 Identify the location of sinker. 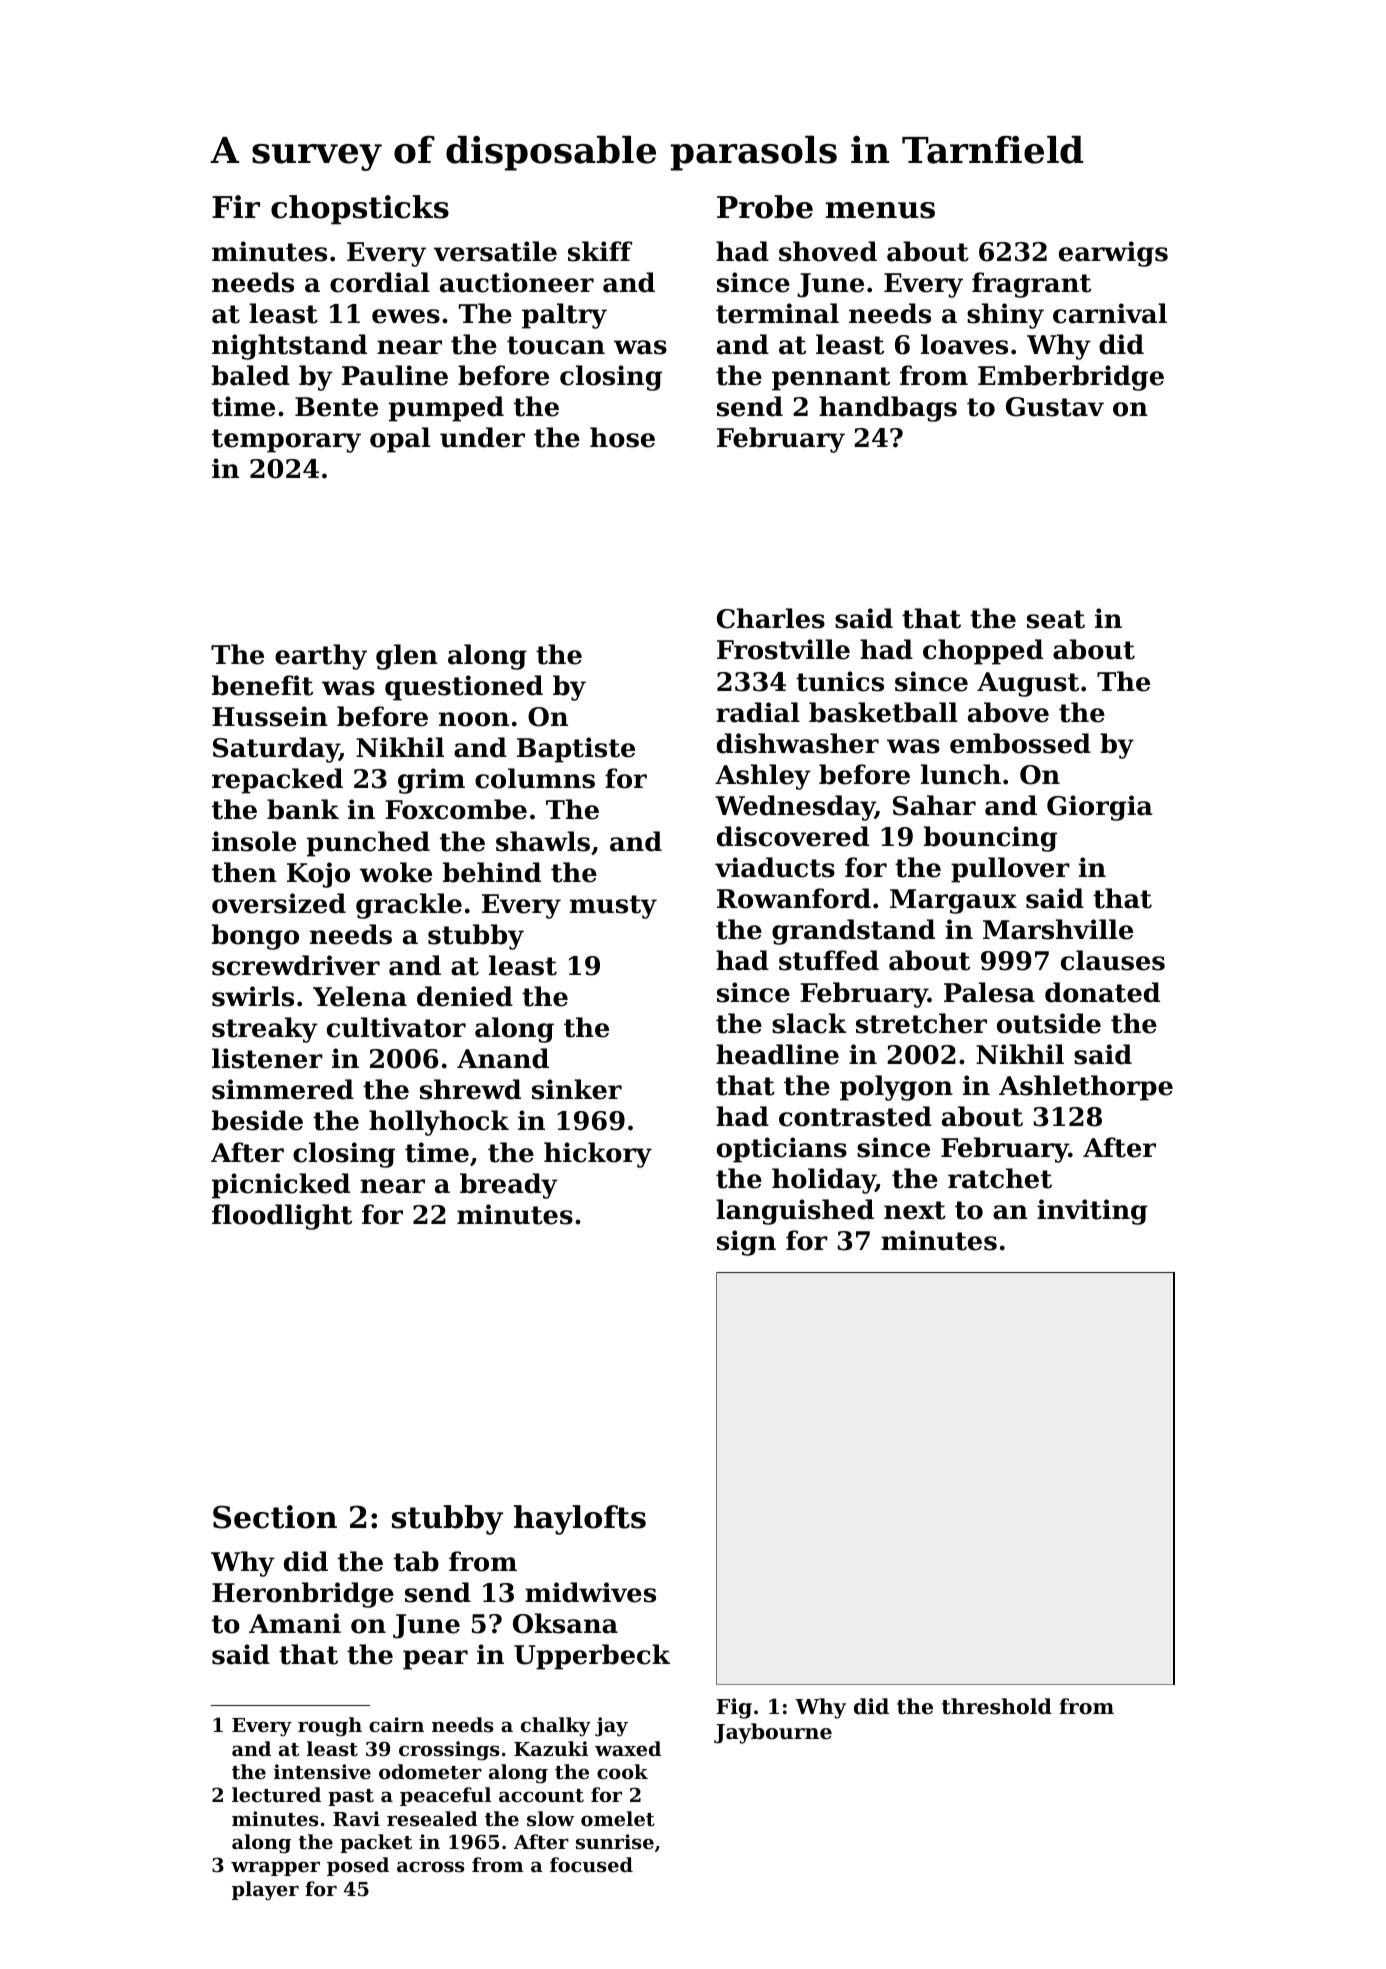
(577, 1089).
